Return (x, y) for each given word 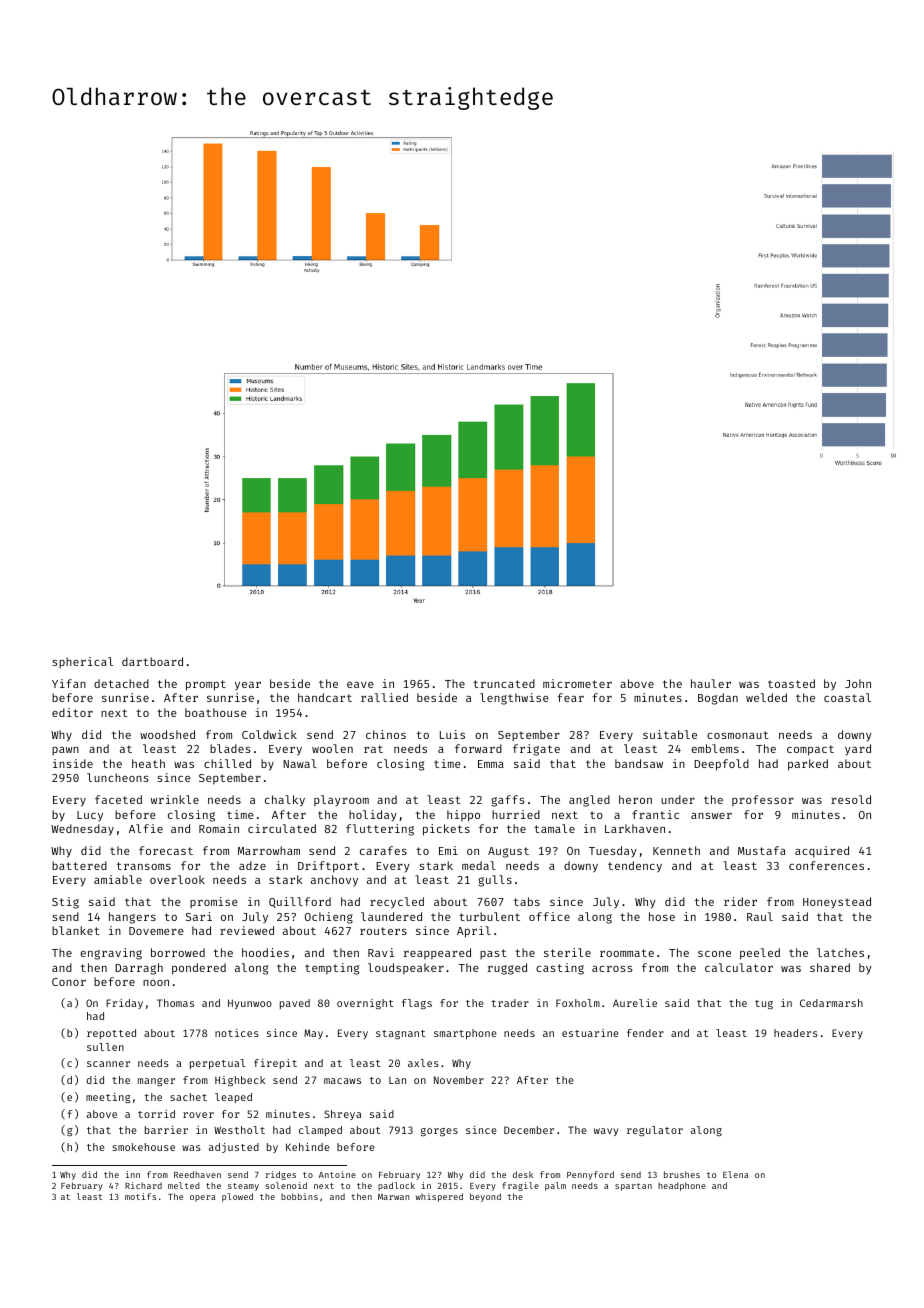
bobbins (299, 1196)
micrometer (577, 683)
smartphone (465, 1034)
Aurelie (635, 1003)
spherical (82, 663)
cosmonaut (738, 735)
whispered (439, 1197)
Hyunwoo (250, 1004)
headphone (682, 1186)
